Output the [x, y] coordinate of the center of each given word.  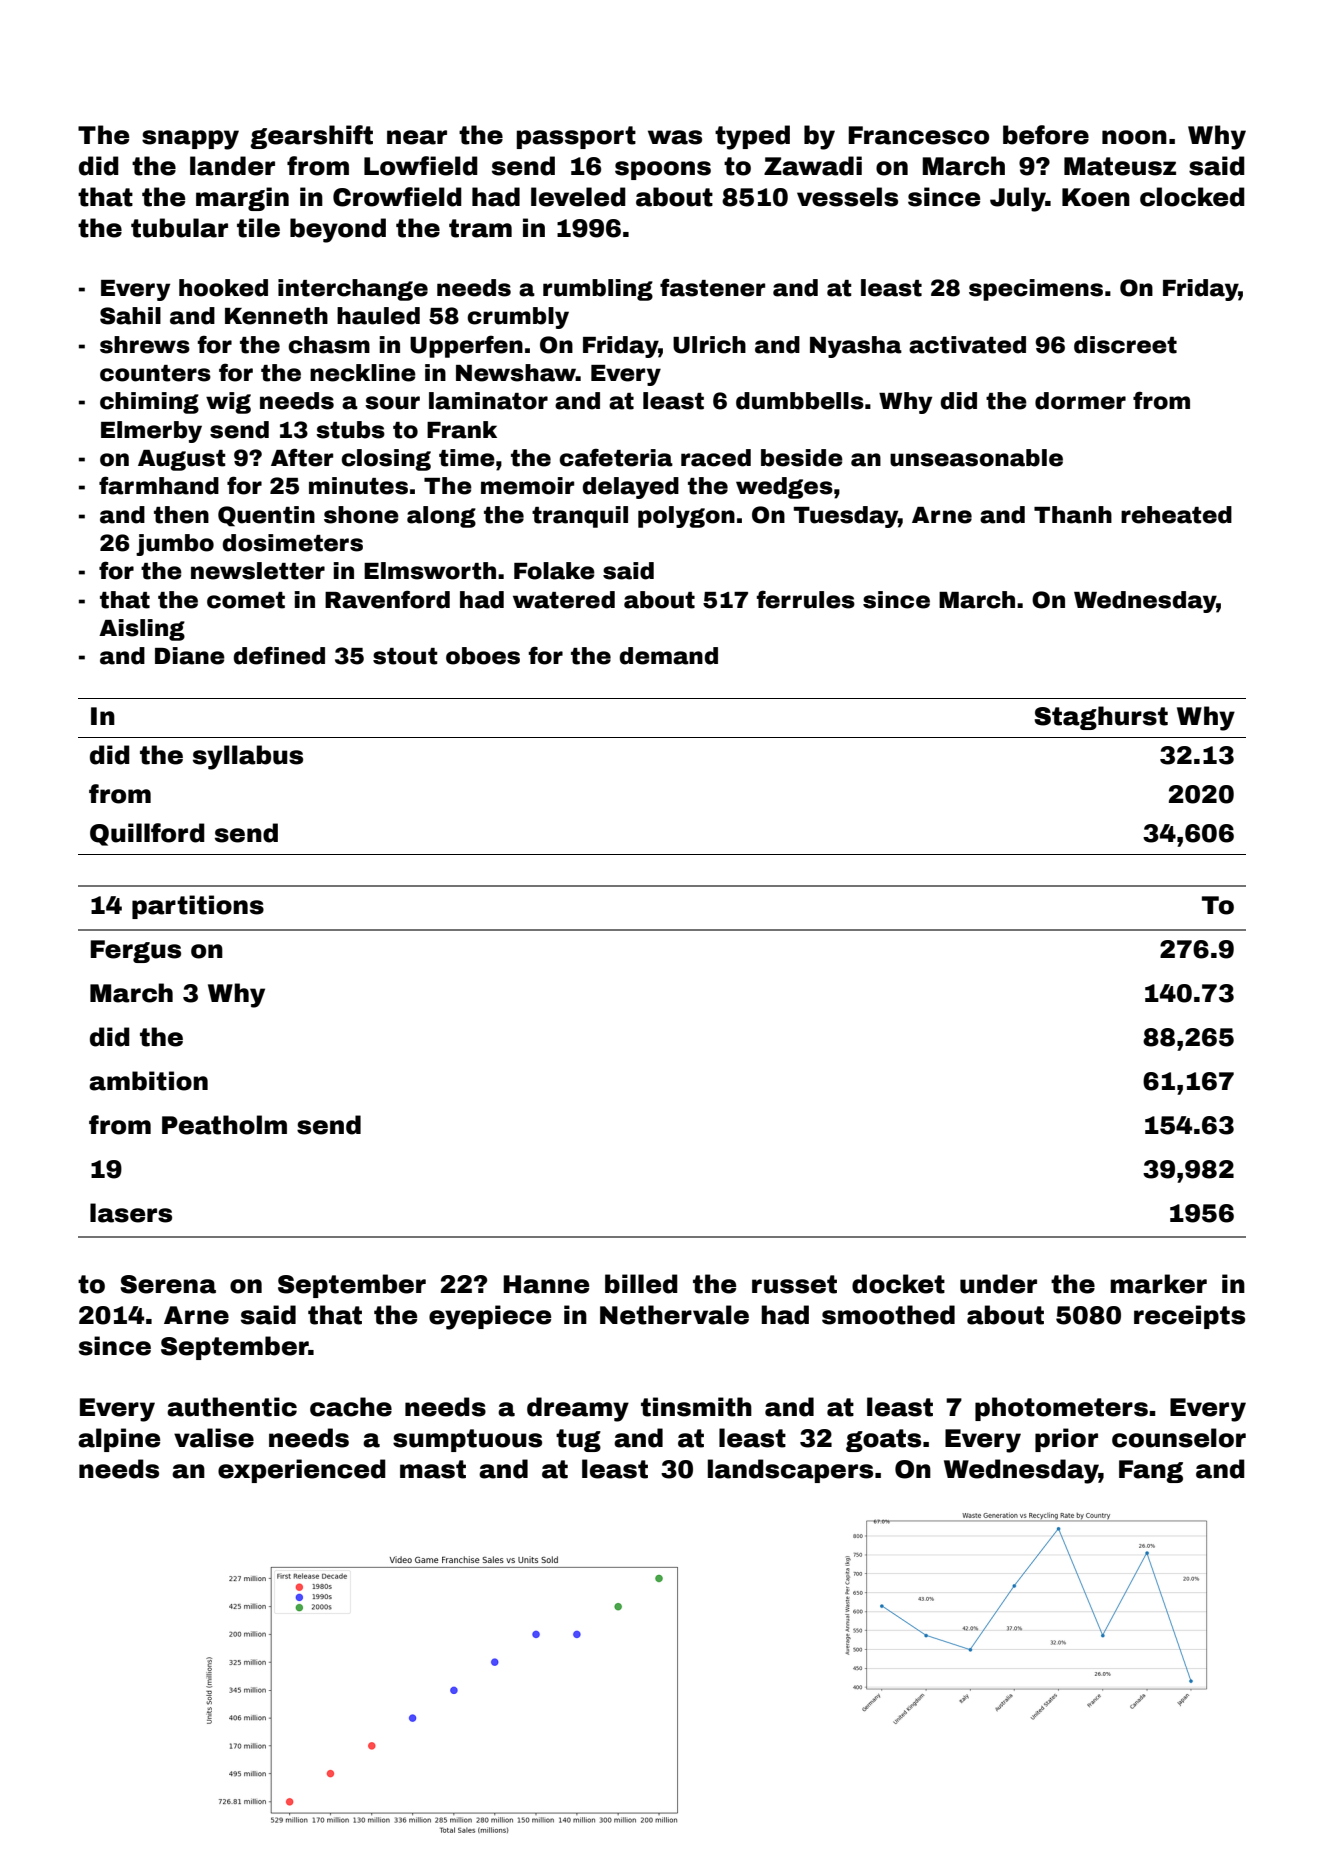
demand [668, 656]
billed [641, 1284]
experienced [302, 1471]
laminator [488, 401]
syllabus [248, 757]
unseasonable [976, 458]
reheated [1176, 515]
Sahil [130, 316]
